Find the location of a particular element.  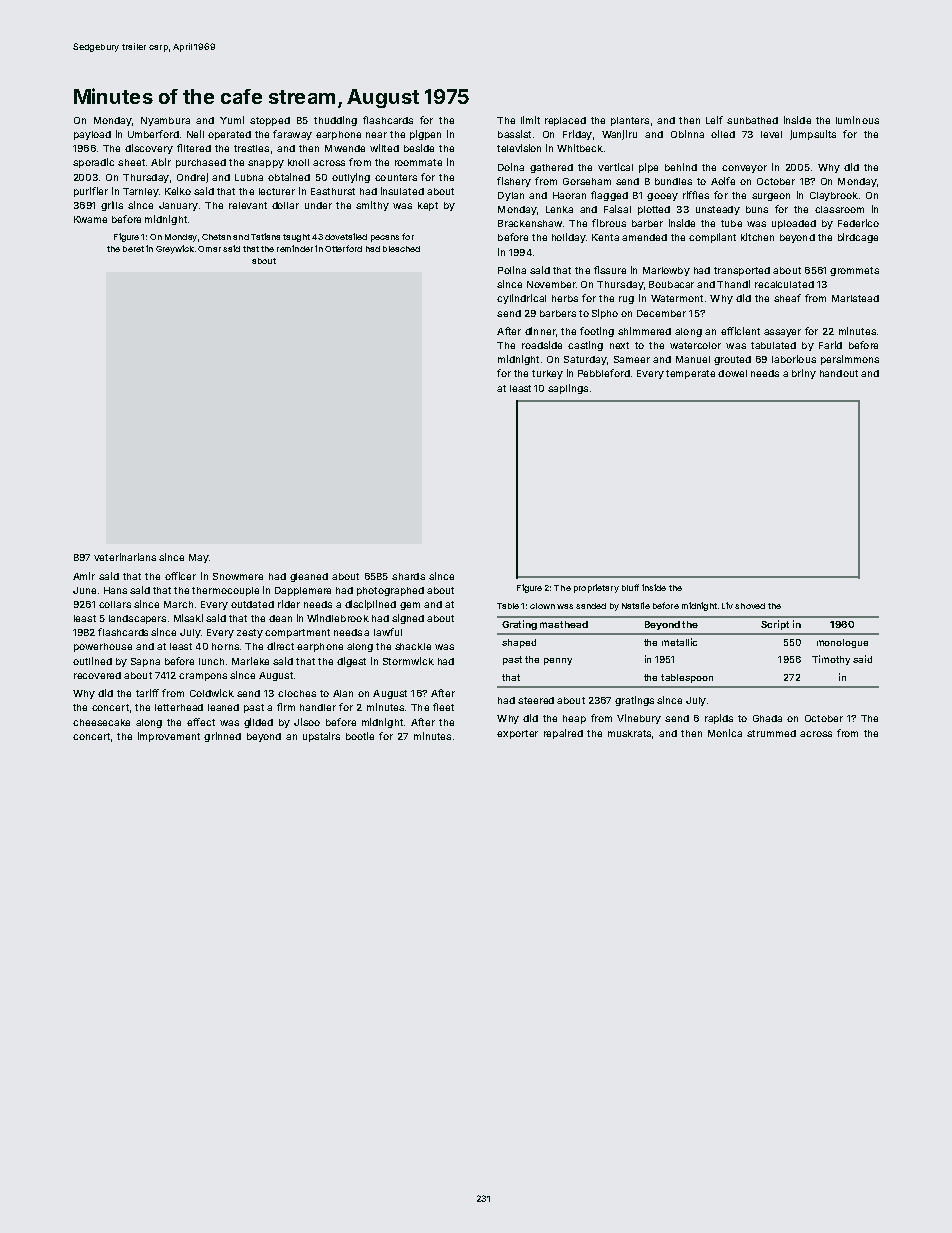

beret is located at coordinates (133, 249).
